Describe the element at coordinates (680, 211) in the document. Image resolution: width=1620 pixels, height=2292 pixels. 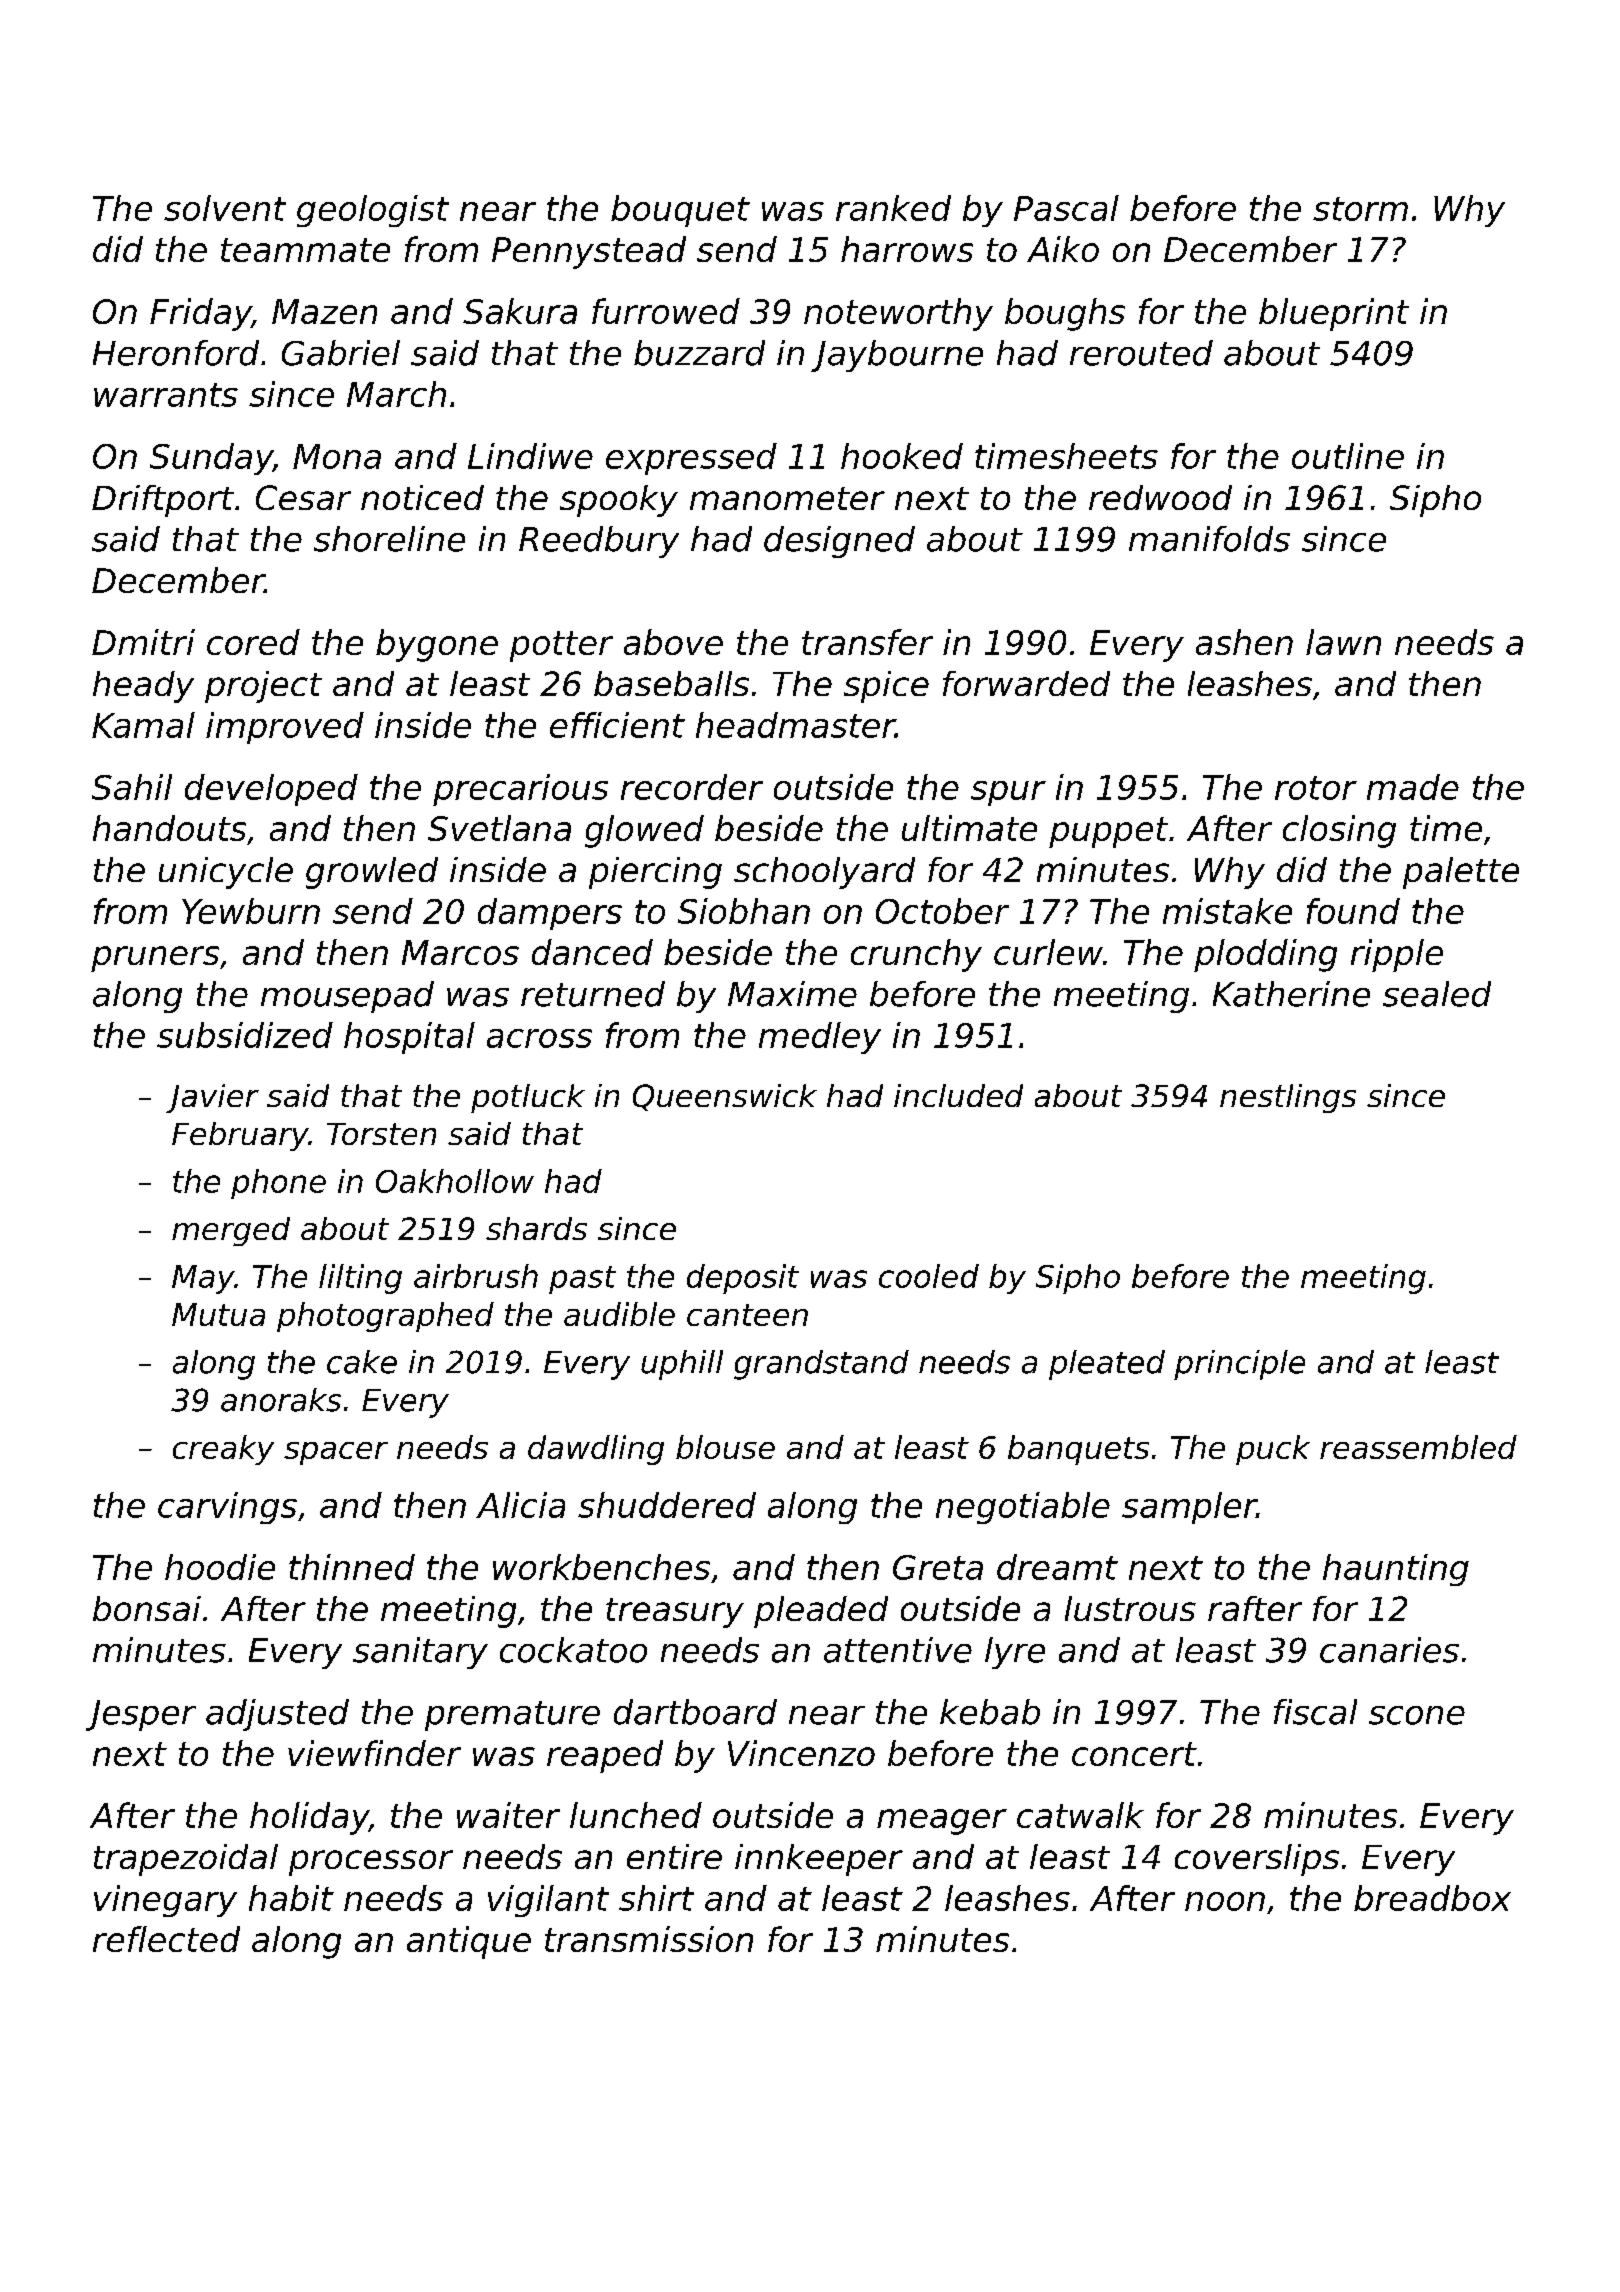
I see `bouquet` at that location.
